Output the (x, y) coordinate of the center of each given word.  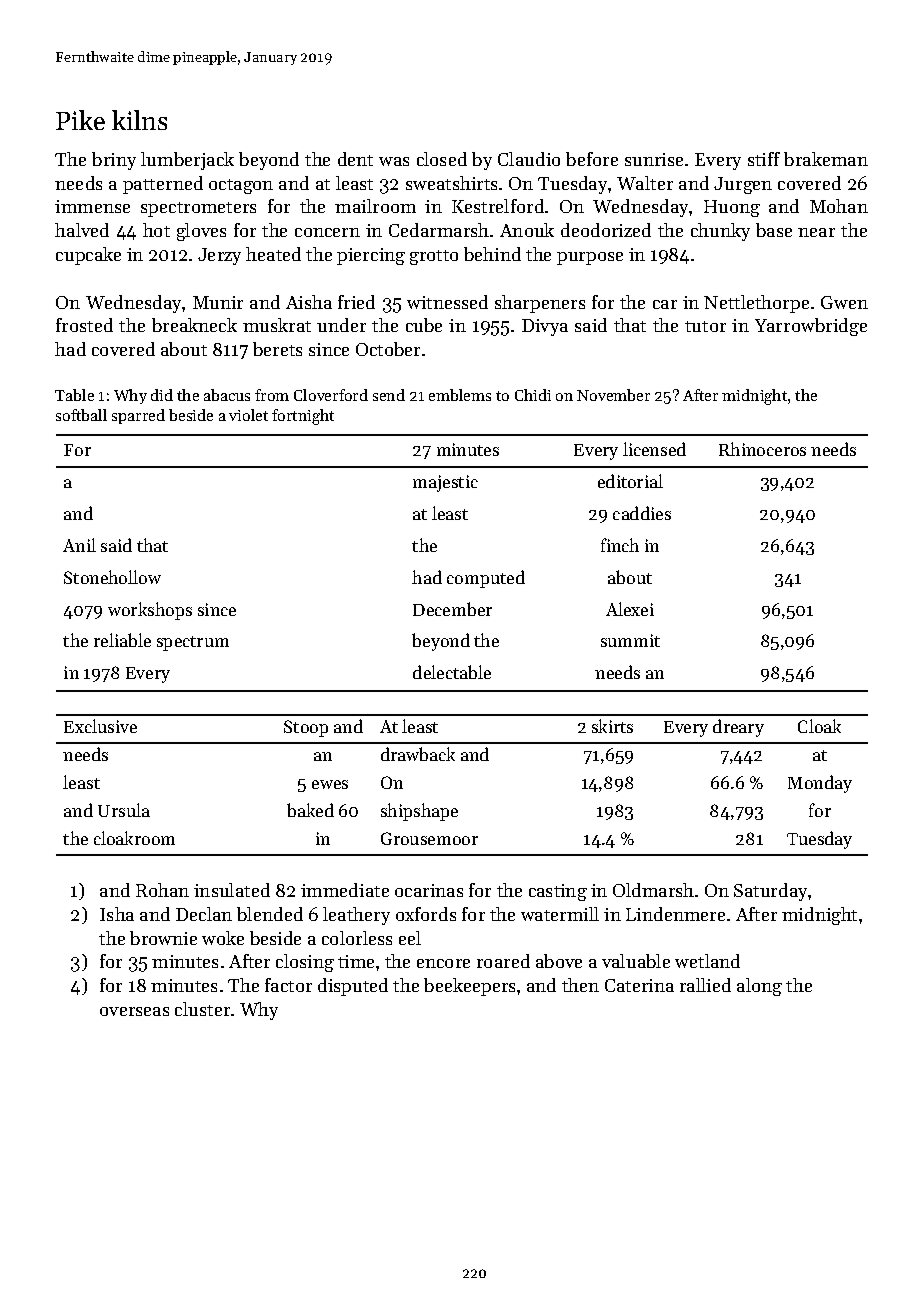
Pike (80, 120)
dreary (738, 728)
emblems (460, 395)
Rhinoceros (762, 449)
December (452, 609)
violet (248, 415)
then (580, 985)
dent (355, 159)
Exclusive (100, 726)
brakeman (826, 159)
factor (288, 985)
